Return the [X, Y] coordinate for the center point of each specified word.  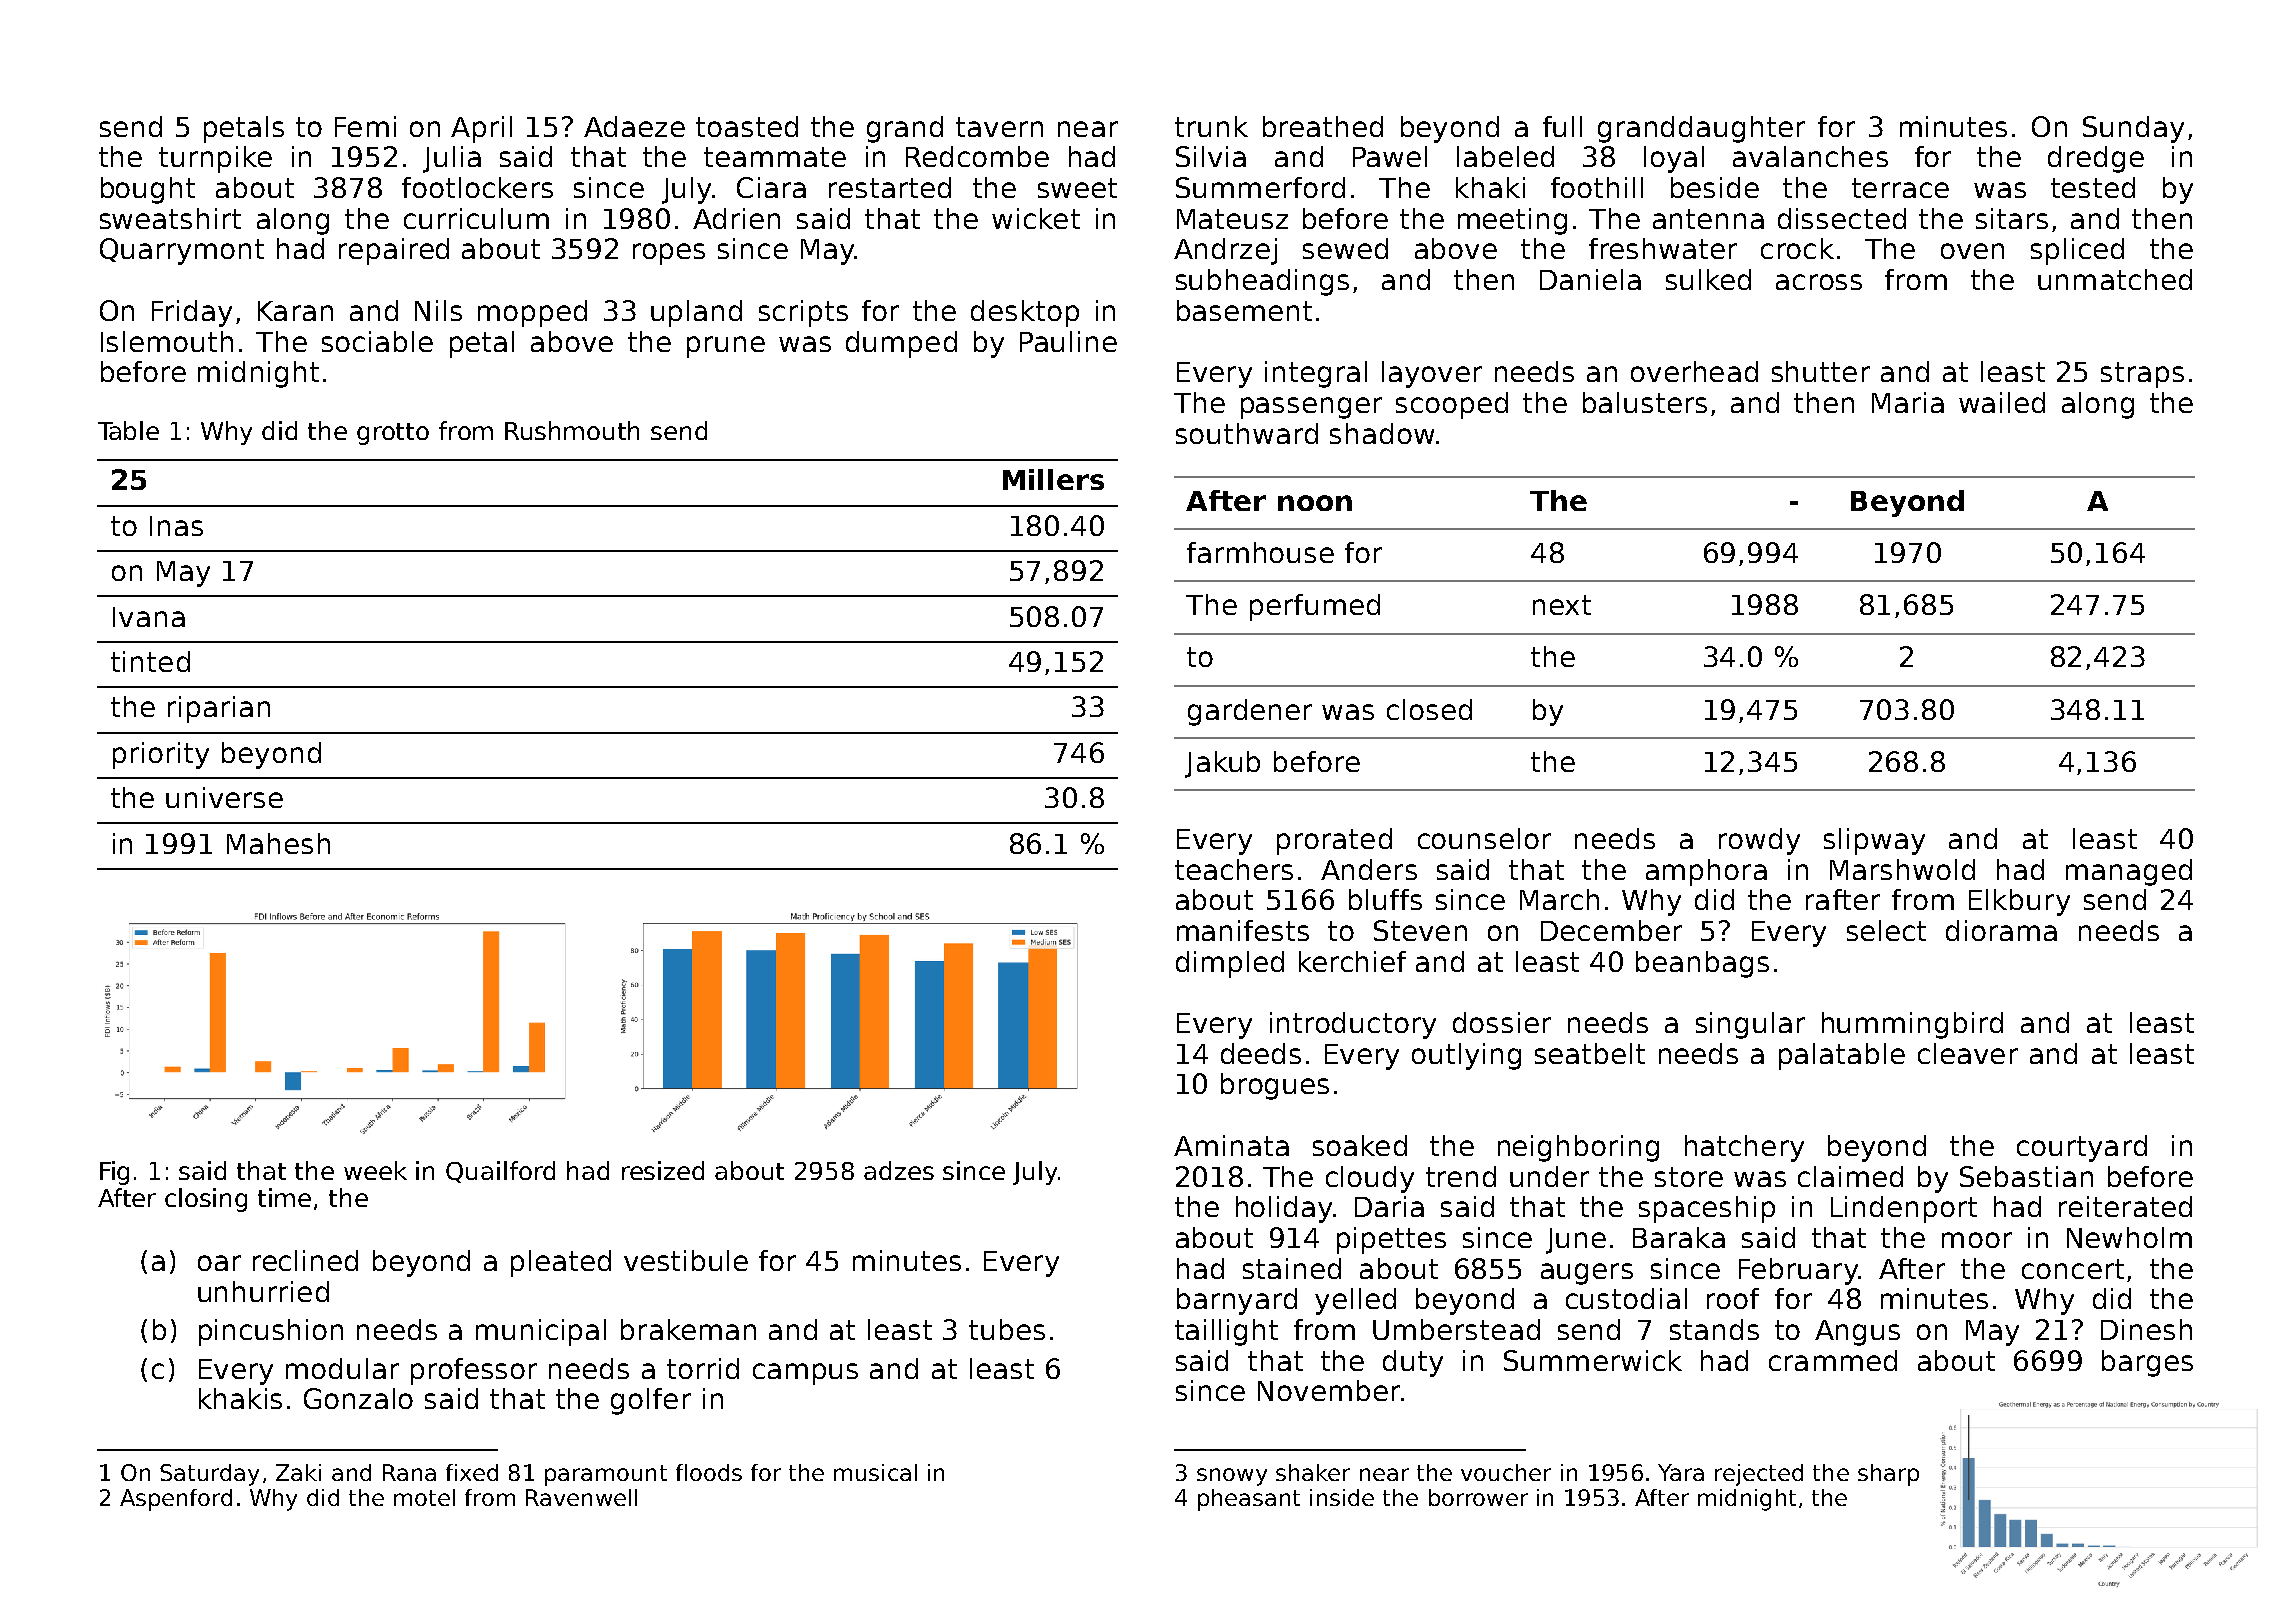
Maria [1908, 402]
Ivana [149, 617]
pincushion [271, 1332]
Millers [1053, 479]
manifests [1243, 930]
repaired [394, 251]
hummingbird [1912, 1025]
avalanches [1810, 156]
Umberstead [1456, 1329]
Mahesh [278, 843]
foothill [1597, 187]
